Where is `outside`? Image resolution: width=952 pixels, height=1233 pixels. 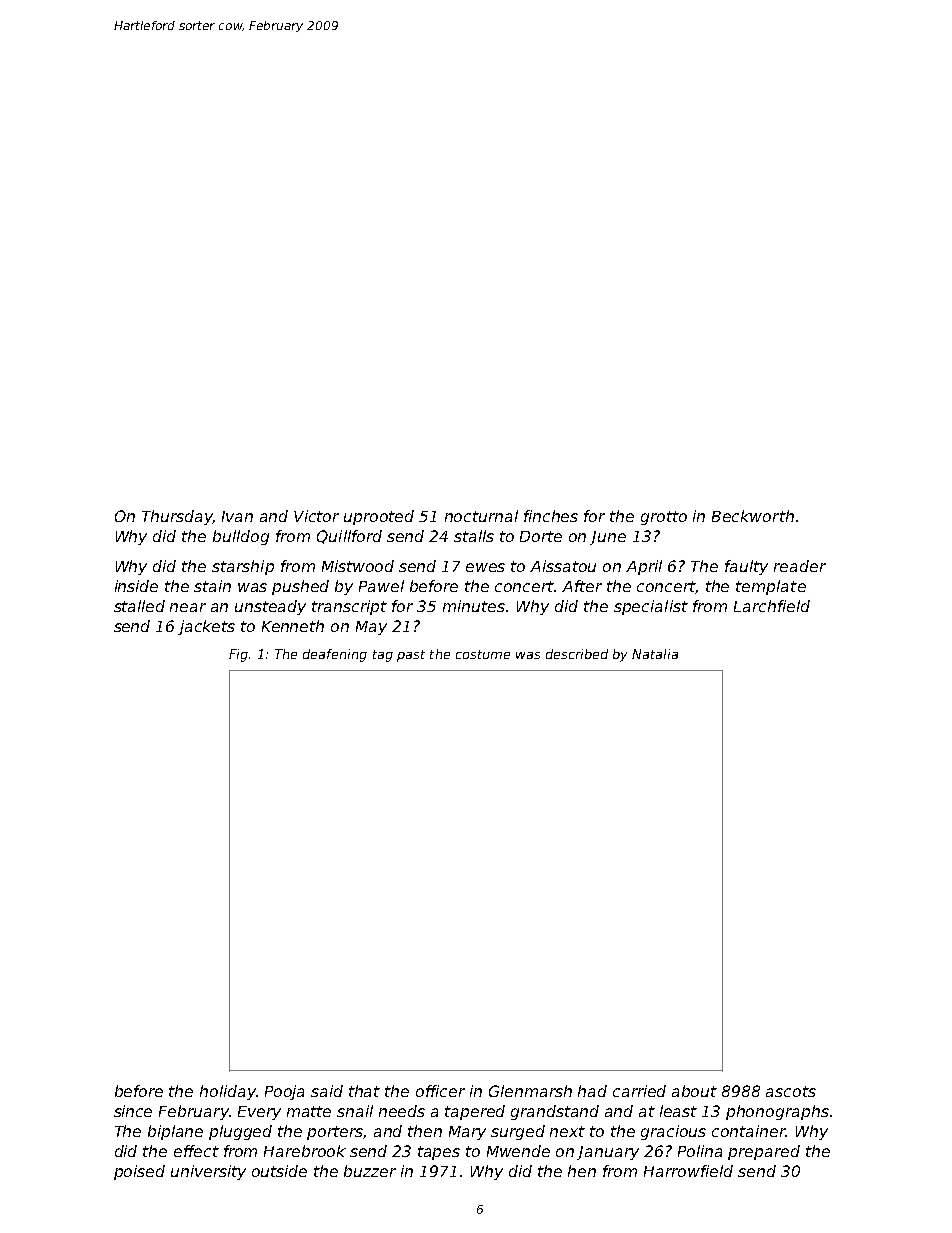 outside is located at coordinates (279, 1171).
